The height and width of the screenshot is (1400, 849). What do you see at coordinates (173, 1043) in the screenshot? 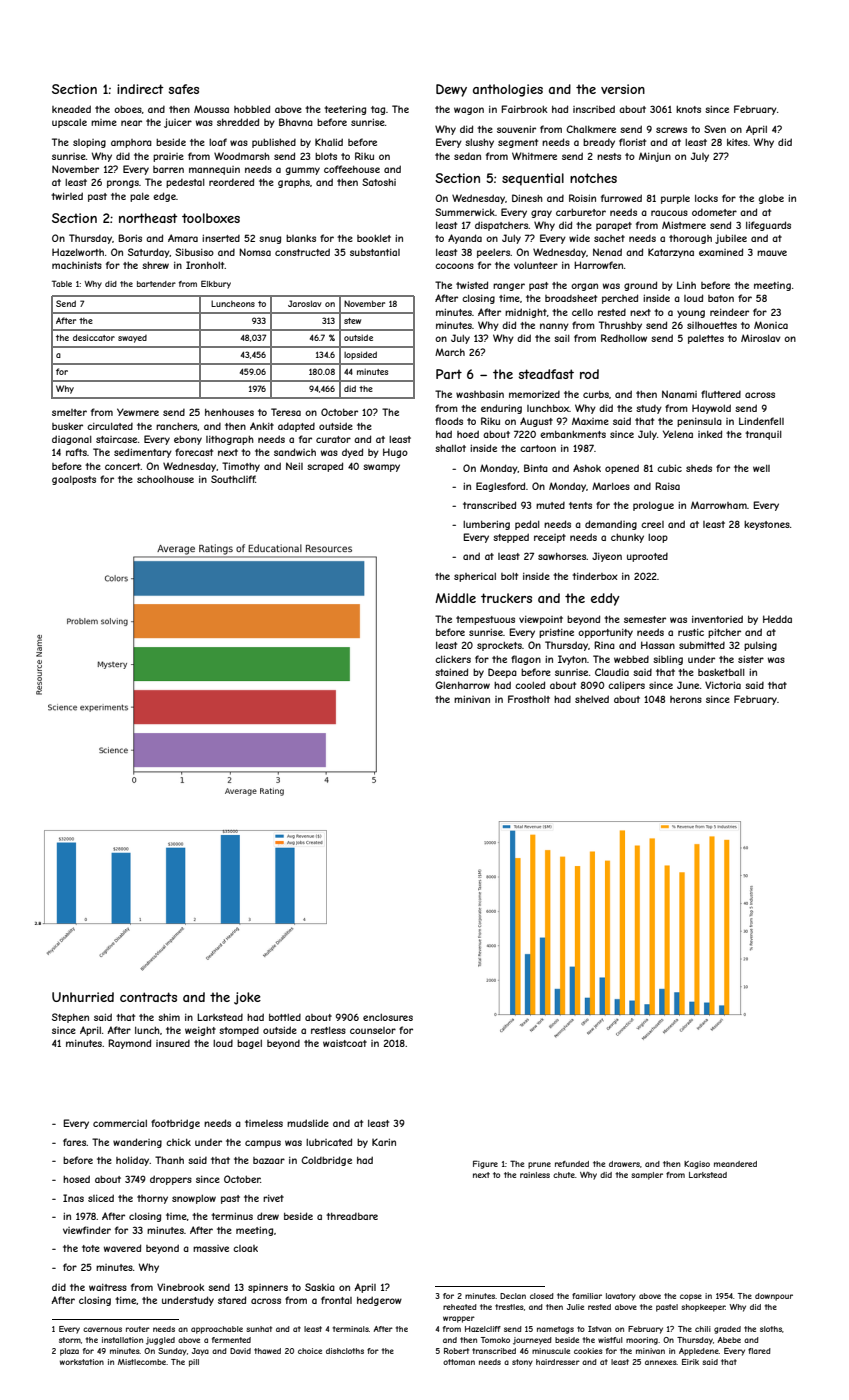
I see `insured` at bounding box center [173, 1043].
